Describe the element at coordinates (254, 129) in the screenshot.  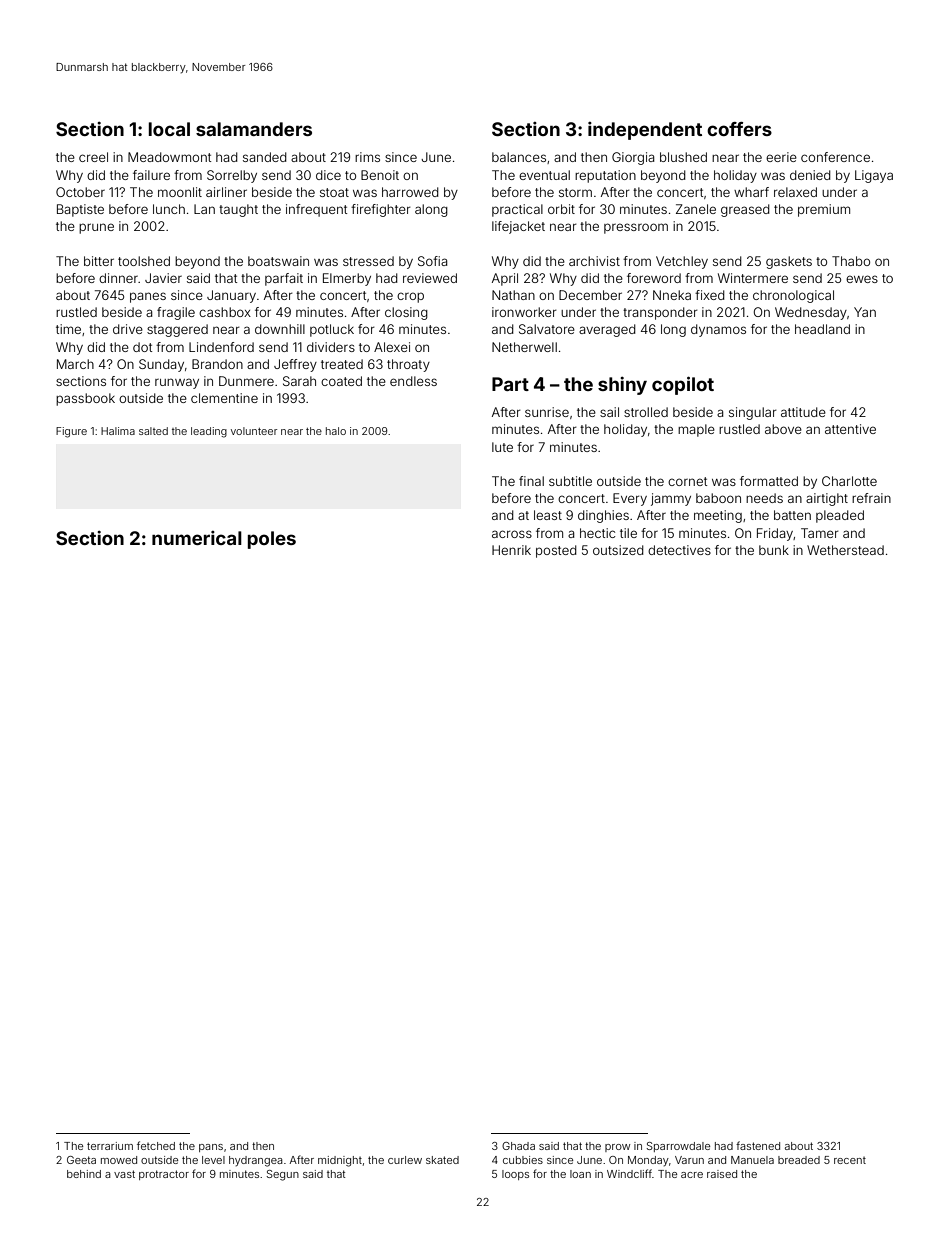
I see `salamanders` at that location.
